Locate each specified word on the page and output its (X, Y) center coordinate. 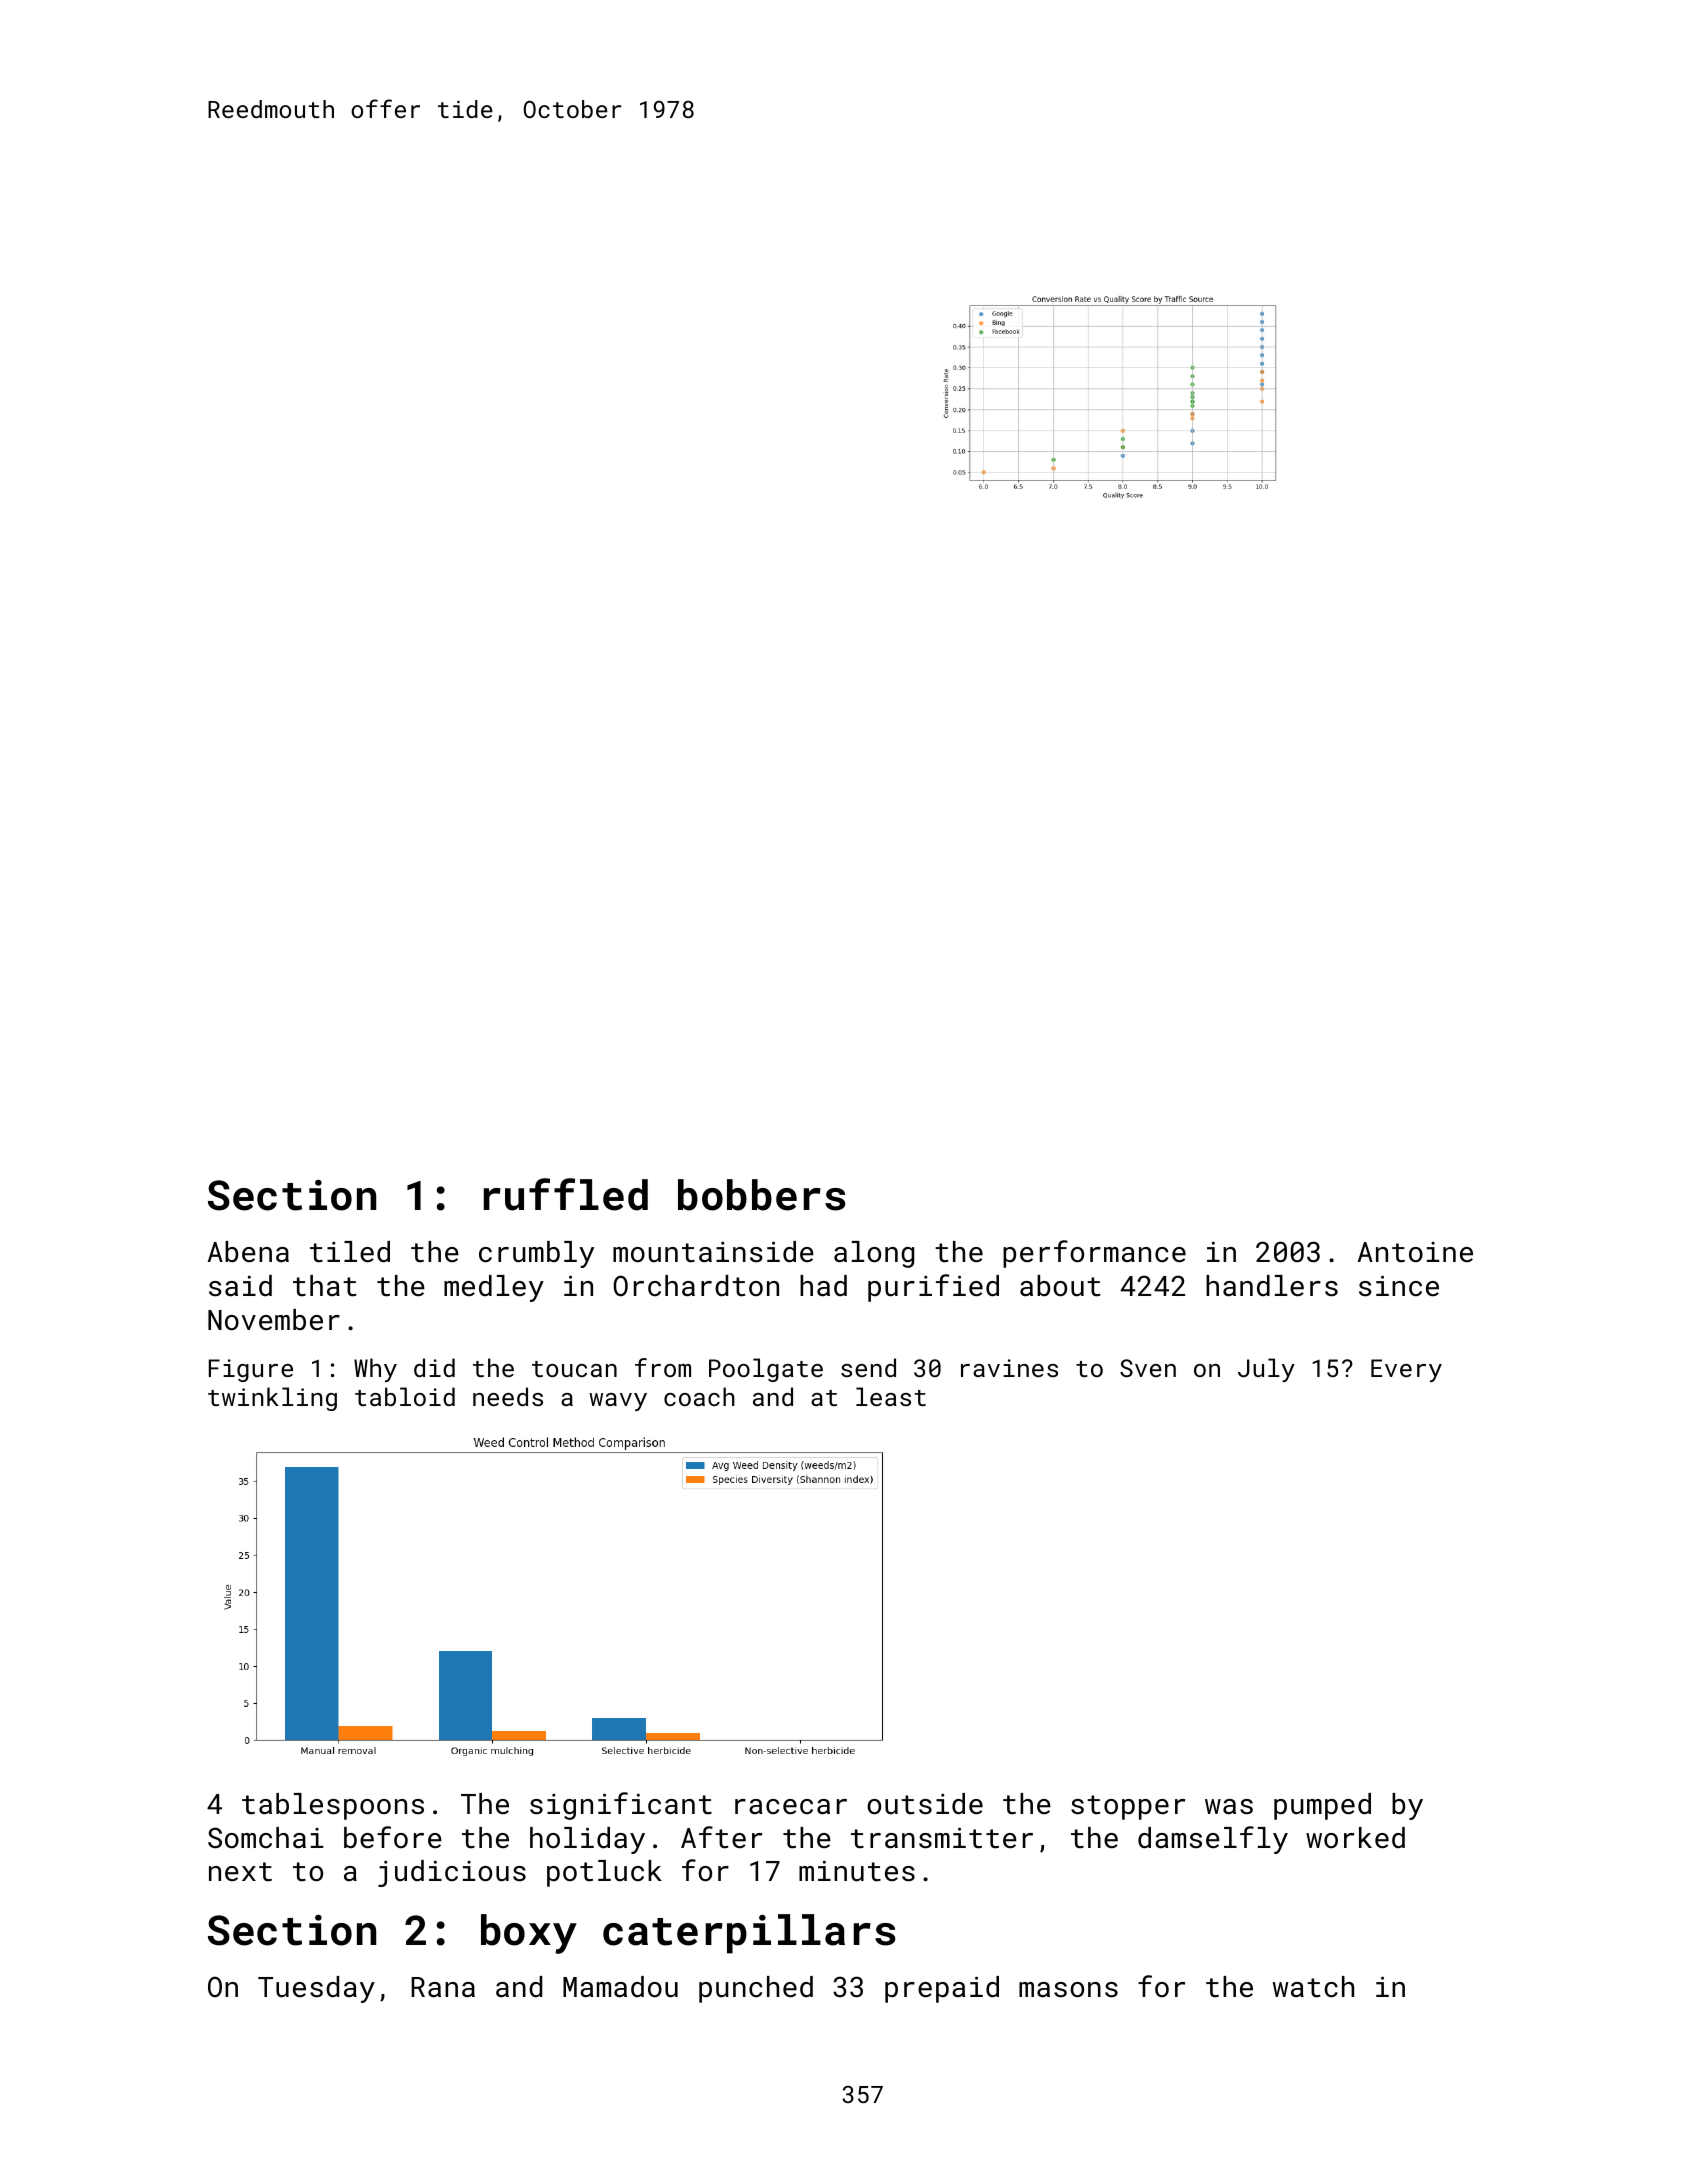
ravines (1009, 1368)
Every (1406, 1370)
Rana (443, 1987)
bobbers (761, 1195)
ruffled (566, 1194)
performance (1094, 1254)
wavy (618, 1402)
